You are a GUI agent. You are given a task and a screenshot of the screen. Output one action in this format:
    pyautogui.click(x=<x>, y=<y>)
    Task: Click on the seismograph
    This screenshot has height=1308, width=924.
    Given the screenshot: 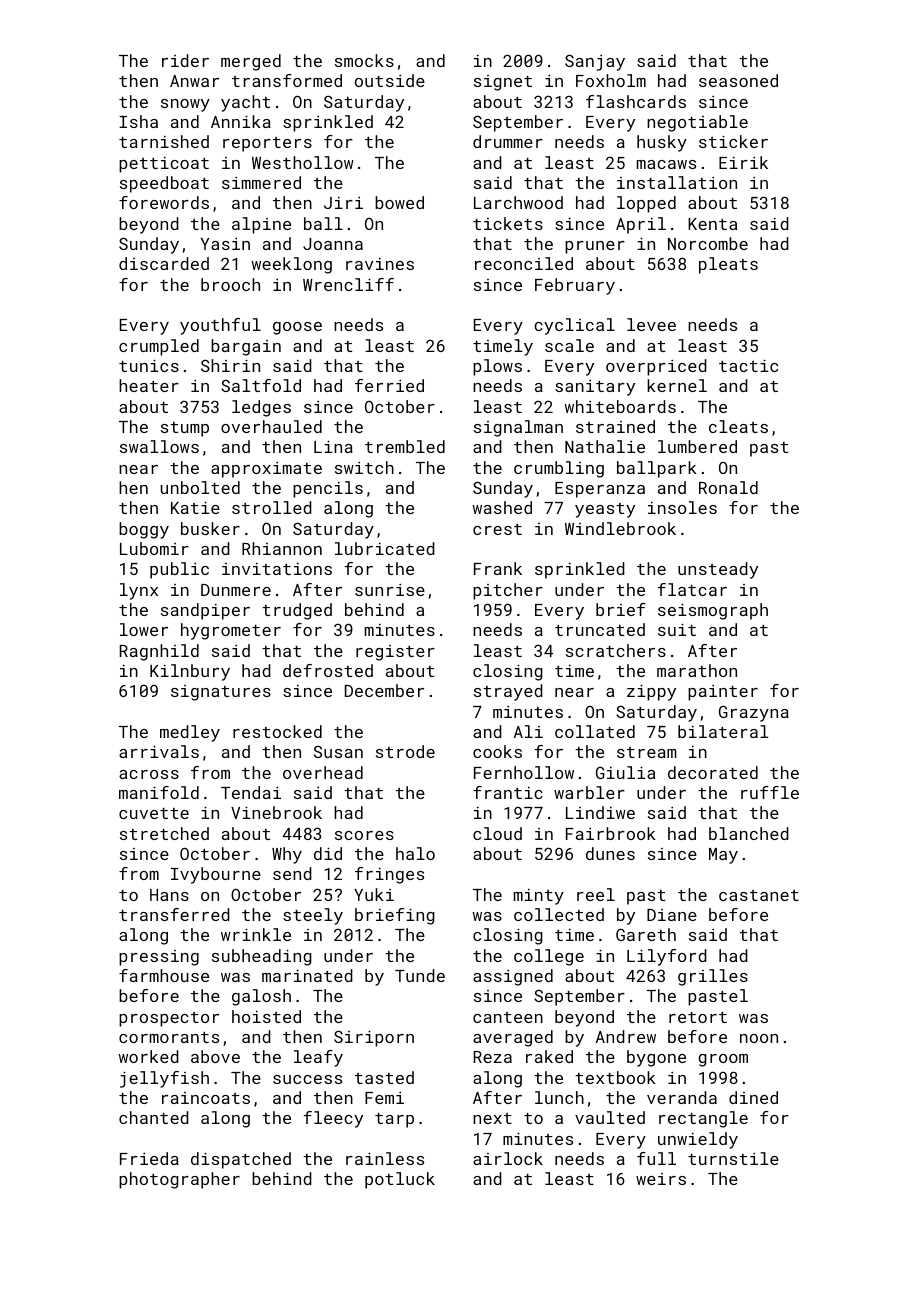 What is the action you would take?
    pyautogui.click(x=713, y=611)
